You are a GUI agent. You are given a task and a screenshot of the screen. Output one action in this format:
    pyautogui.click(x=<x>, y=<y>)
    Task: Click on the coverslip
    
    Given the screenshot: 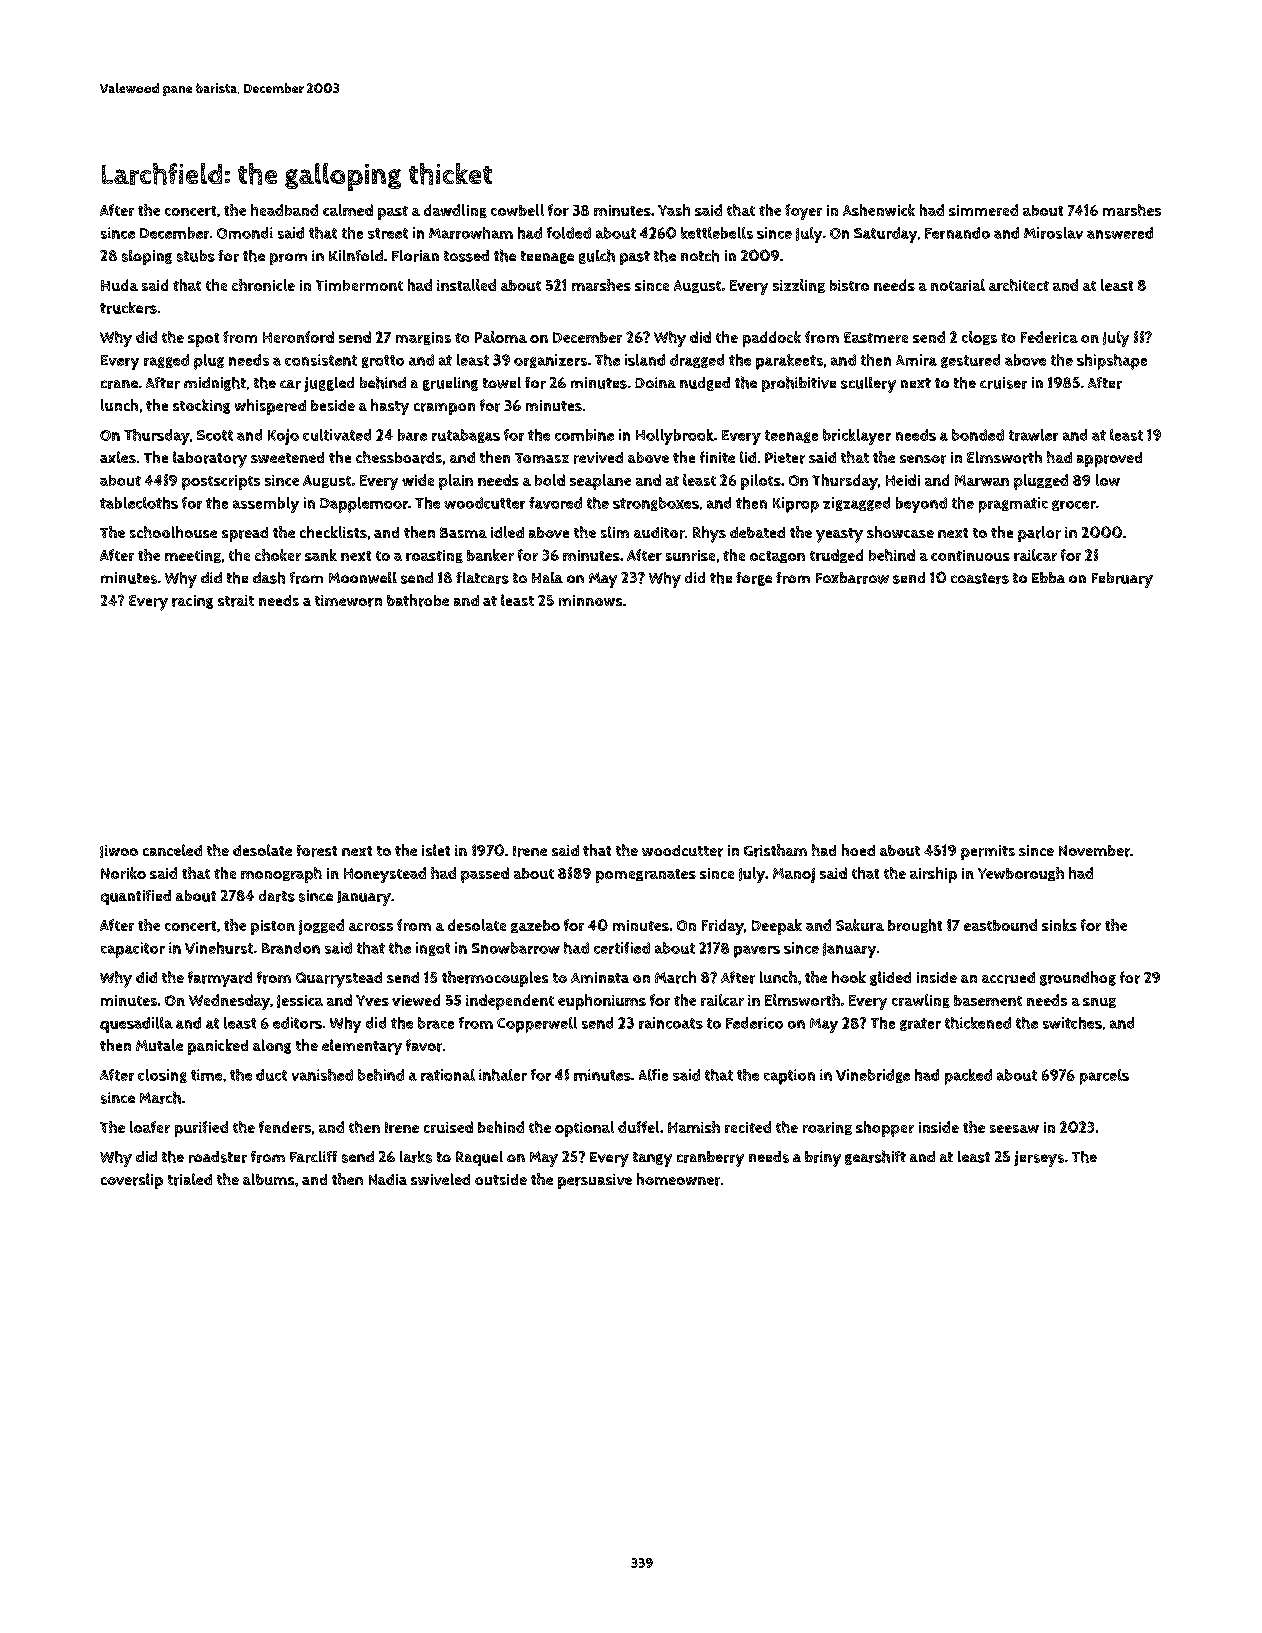 What is the action you would take?
    pyautogui.click(x=132, y=1181)
